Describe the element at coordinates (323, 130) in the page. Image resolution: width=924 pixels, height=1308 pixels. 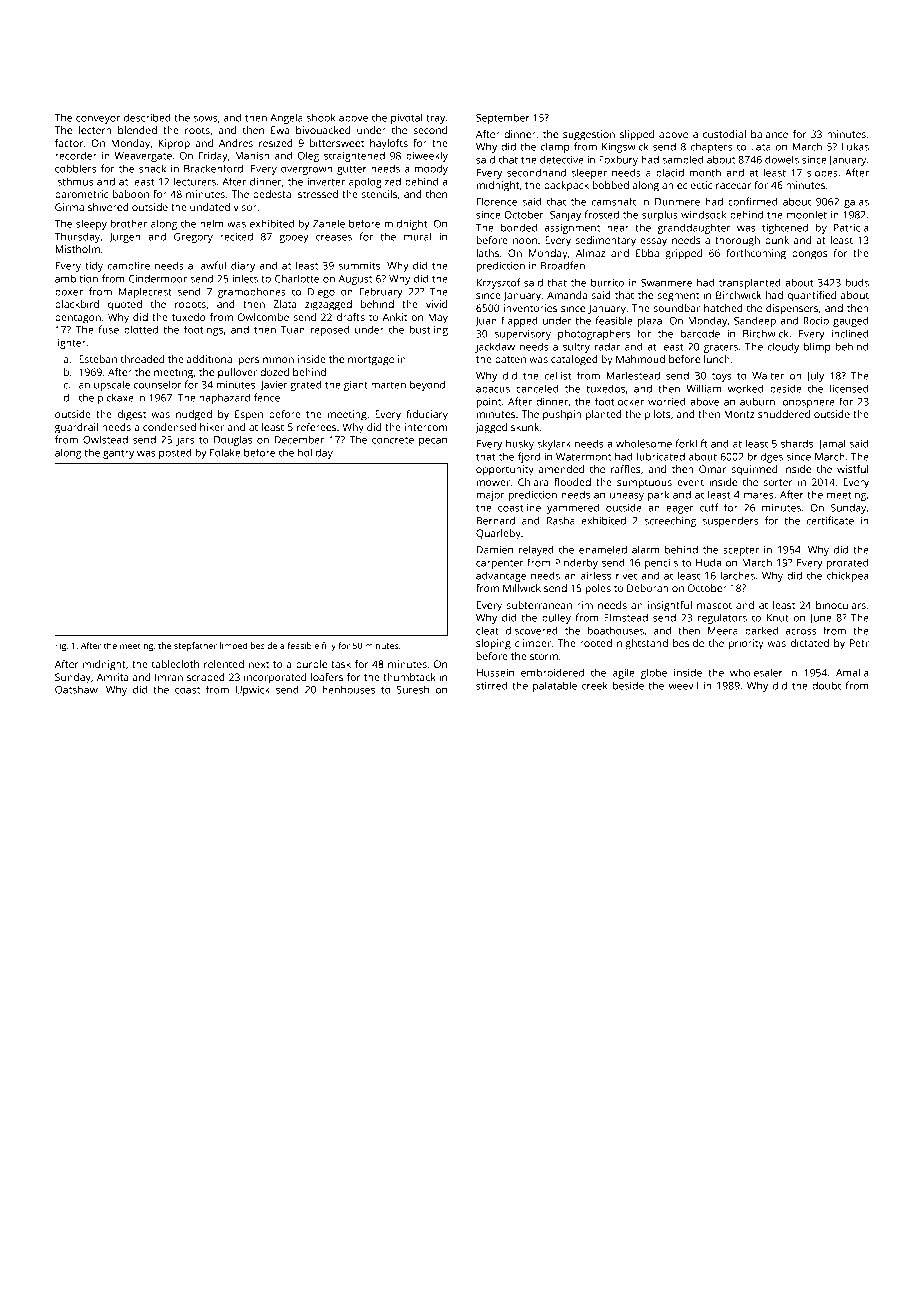
I see `bivouacked` at that location.
